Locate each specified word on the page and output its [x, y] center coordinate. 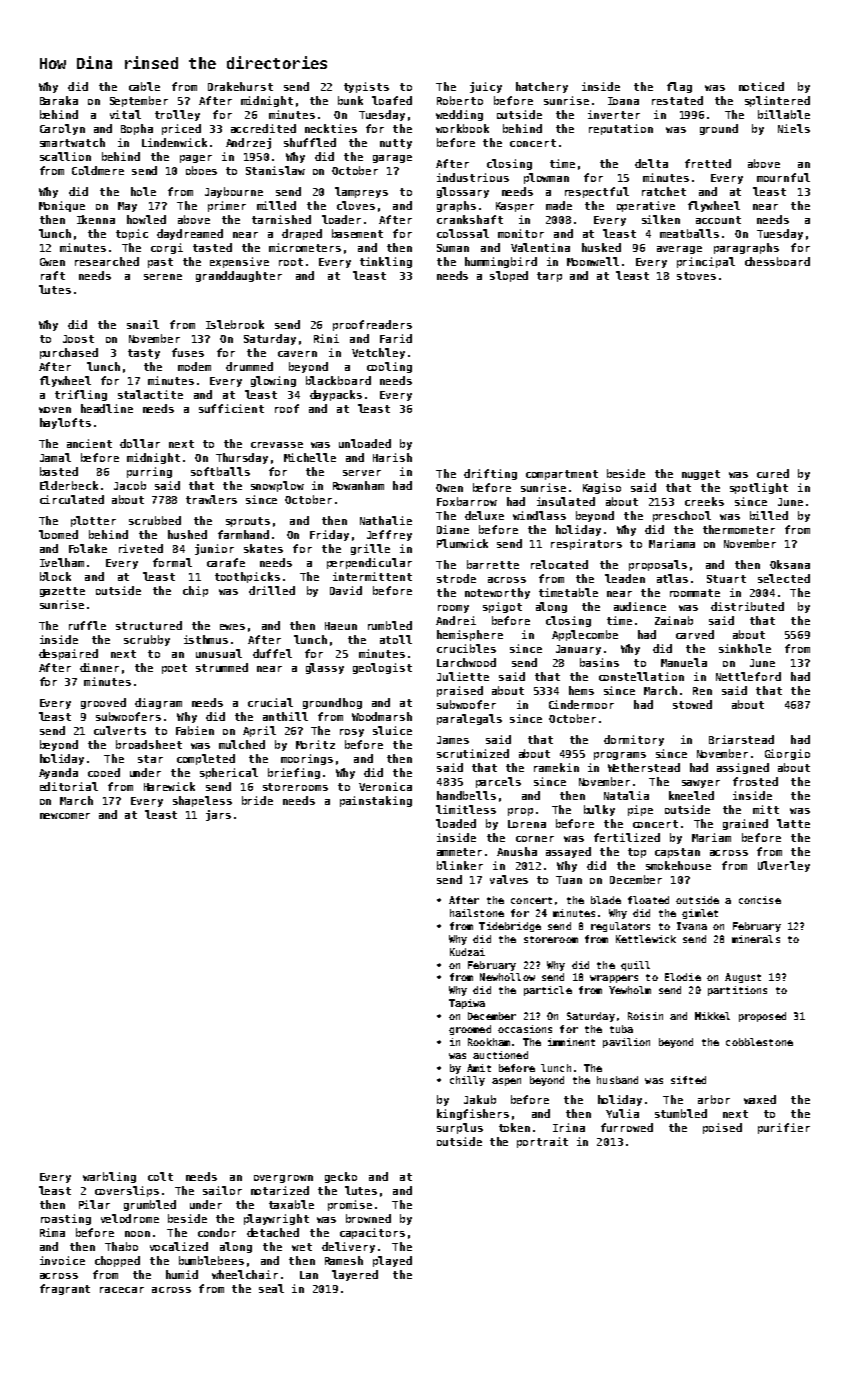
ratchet [664, 191]
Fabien [195, 730]
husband [617, 1080]
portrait [542, 1142]
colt [160, 1176]
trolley [177, 115]
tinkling [386, 262]
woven [55, 410]
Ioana [623, 101]
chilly [467, 1081]
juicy [486, 87]
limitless [466, 809]
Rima [52, 1232]
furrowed [627, 1127]
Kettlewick [646, 939]
